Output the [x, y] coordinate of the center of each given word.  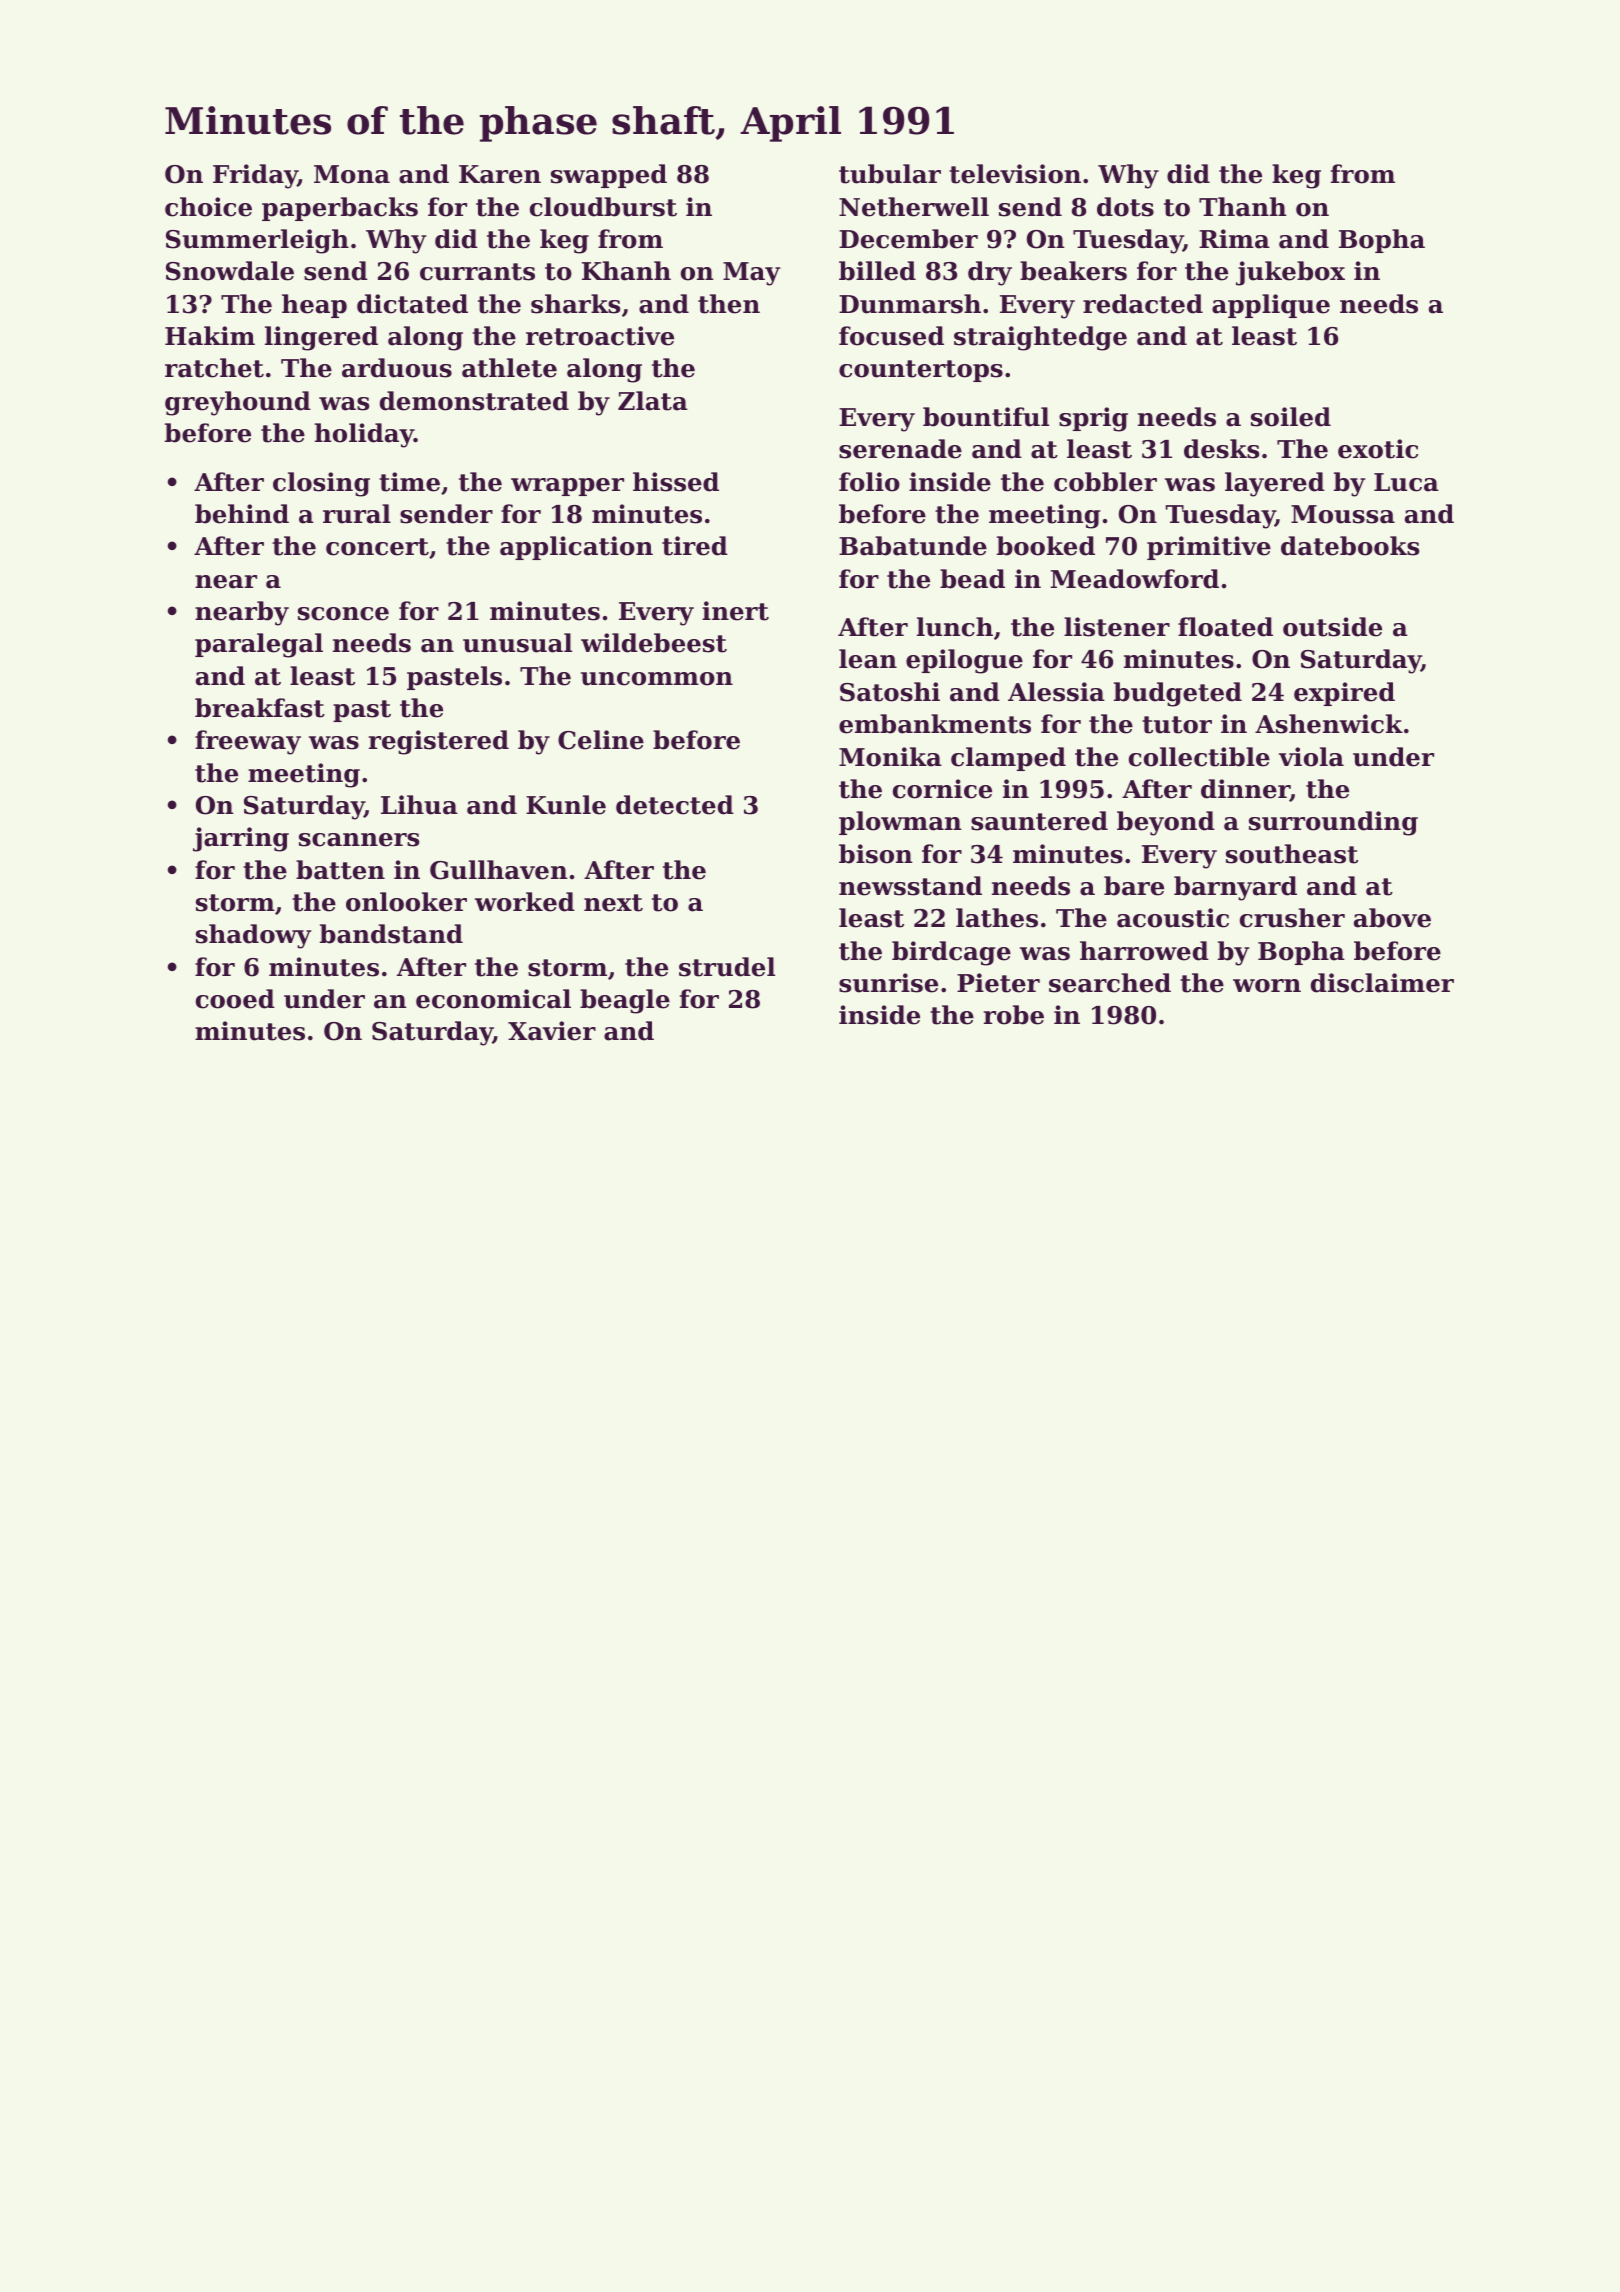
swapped [609, 176]
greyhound [238, 403]
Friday [255, 176]
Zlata [653, 401]
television [1015, 174]
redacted [1143, 304]
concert [377, 547]
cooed [235, 999]
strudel [727, 967]
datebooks [1350, 546]
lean [868, 659]
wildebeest [654, 643]
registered [439, 742]
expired [1344, 694]
